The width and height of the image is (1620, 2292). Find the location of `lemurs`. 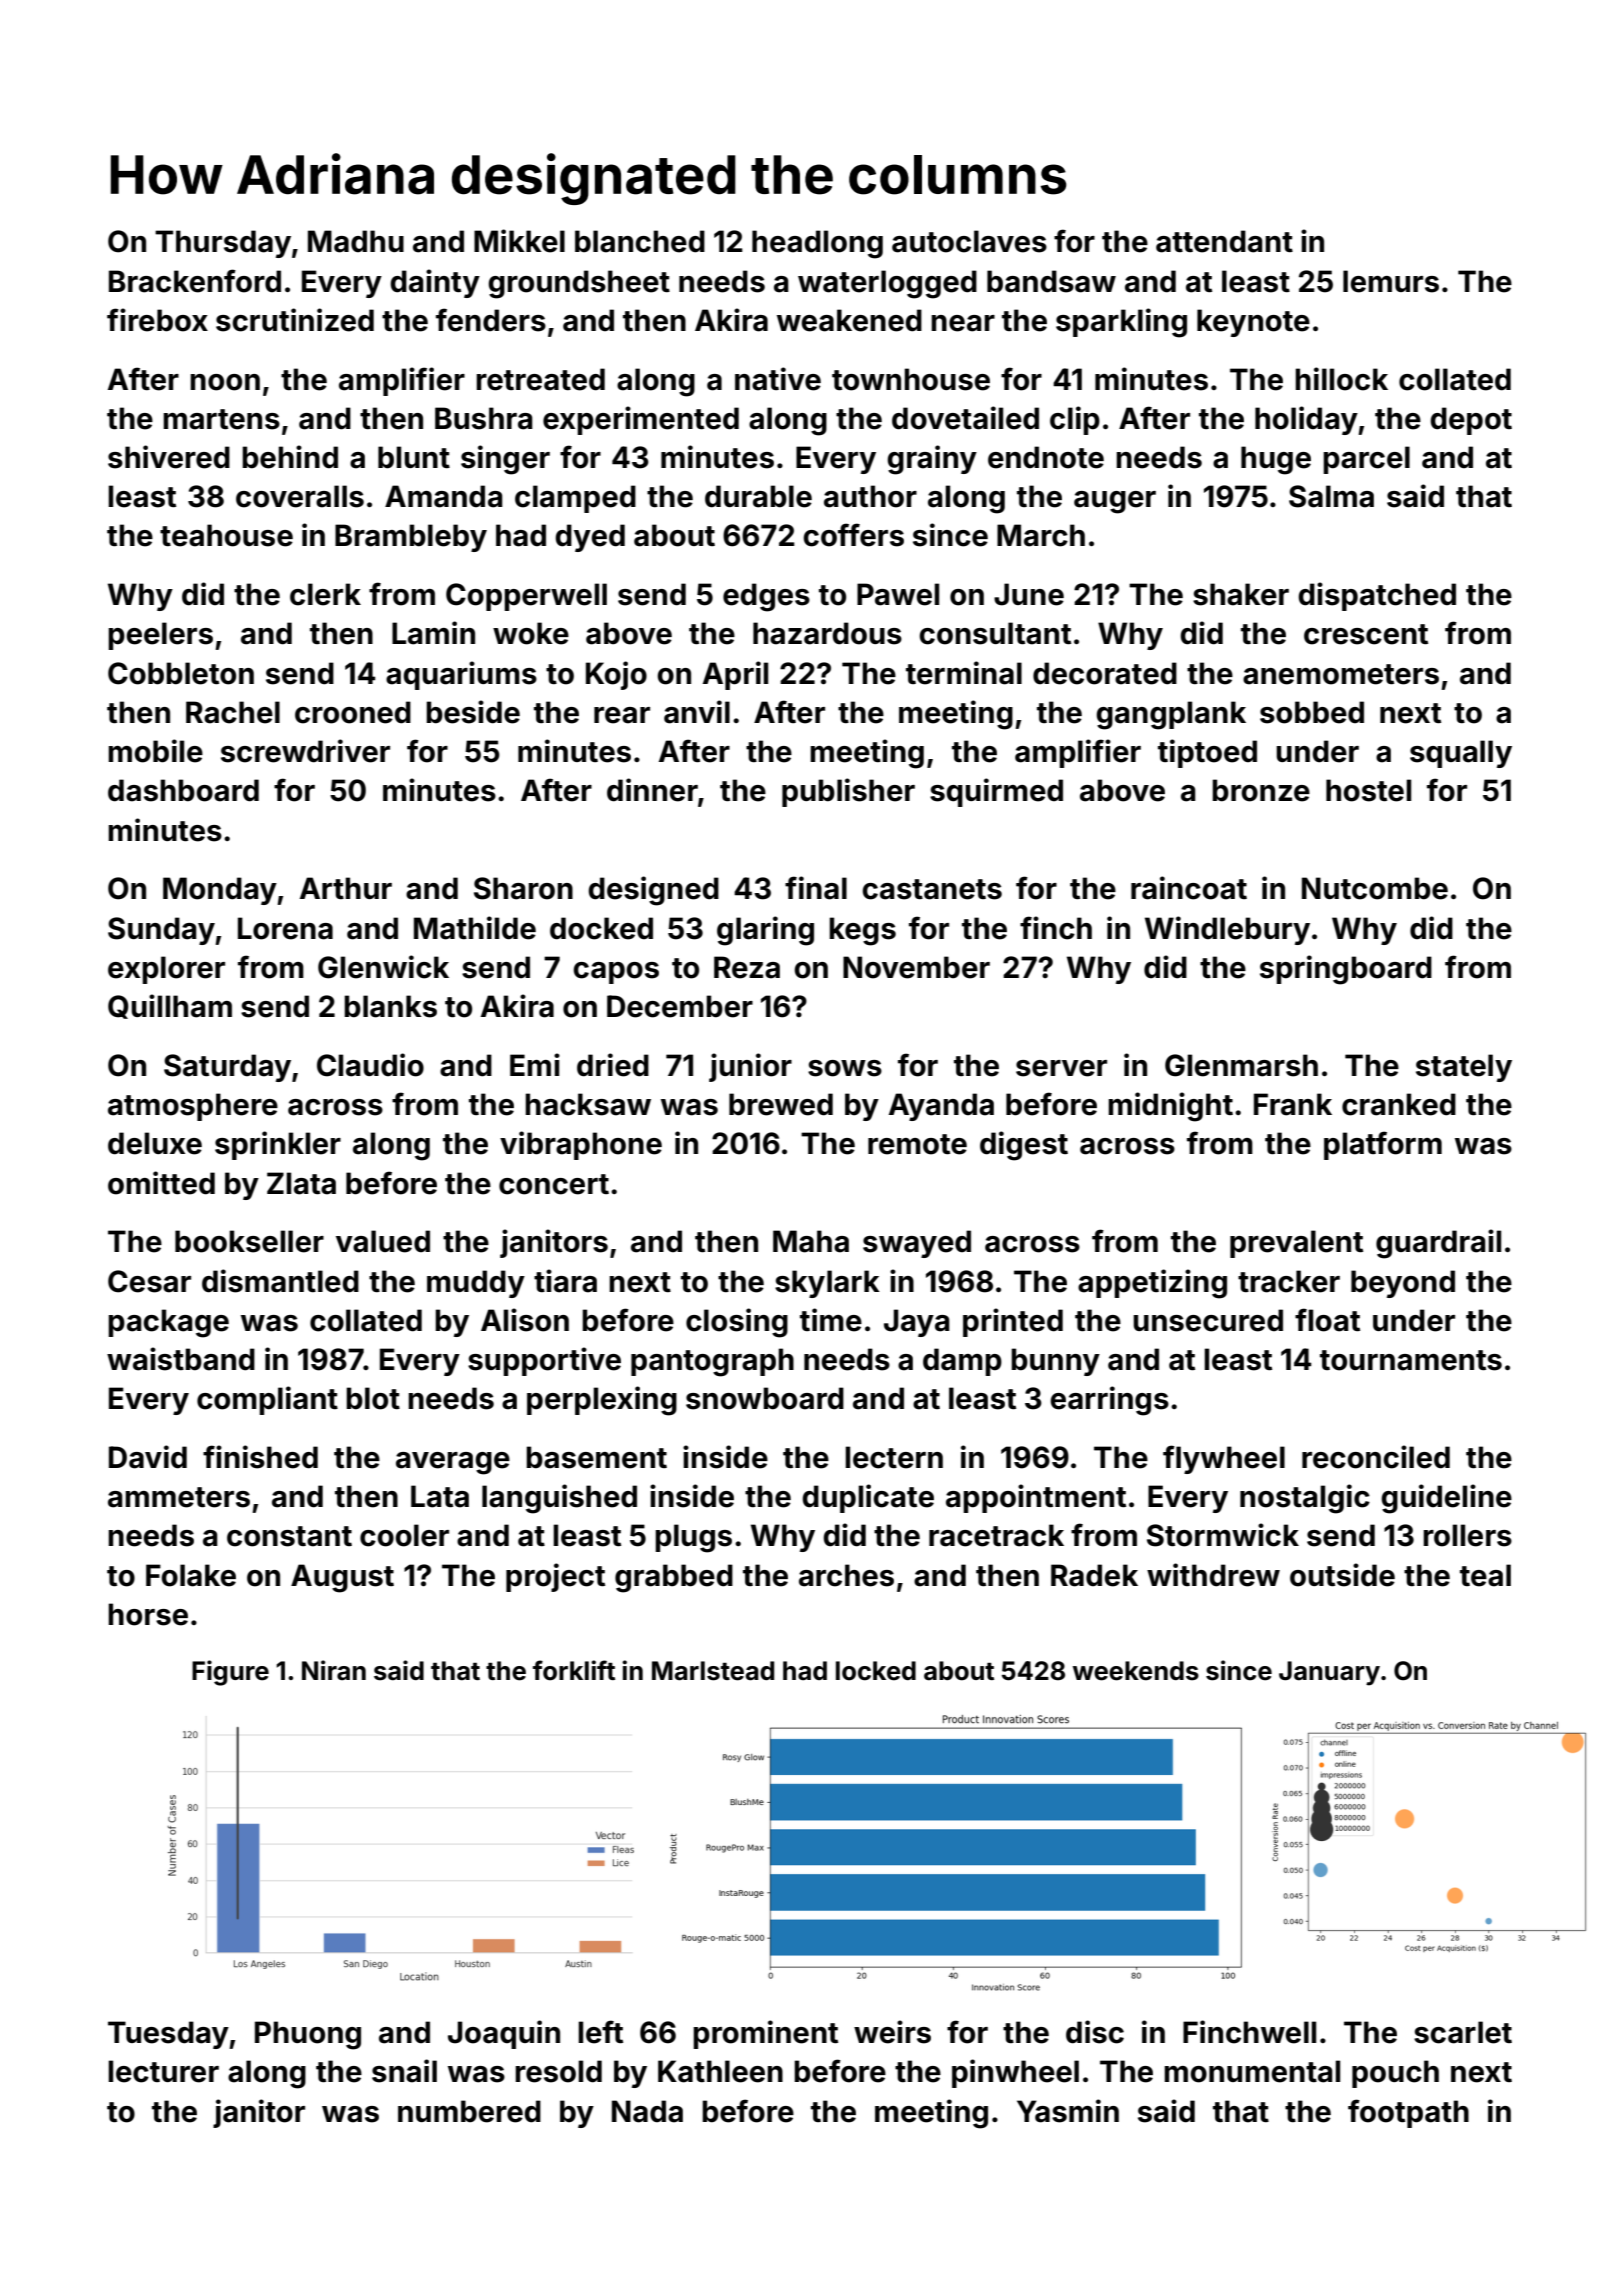

lemurs is located at coordinates (1391, 281).
